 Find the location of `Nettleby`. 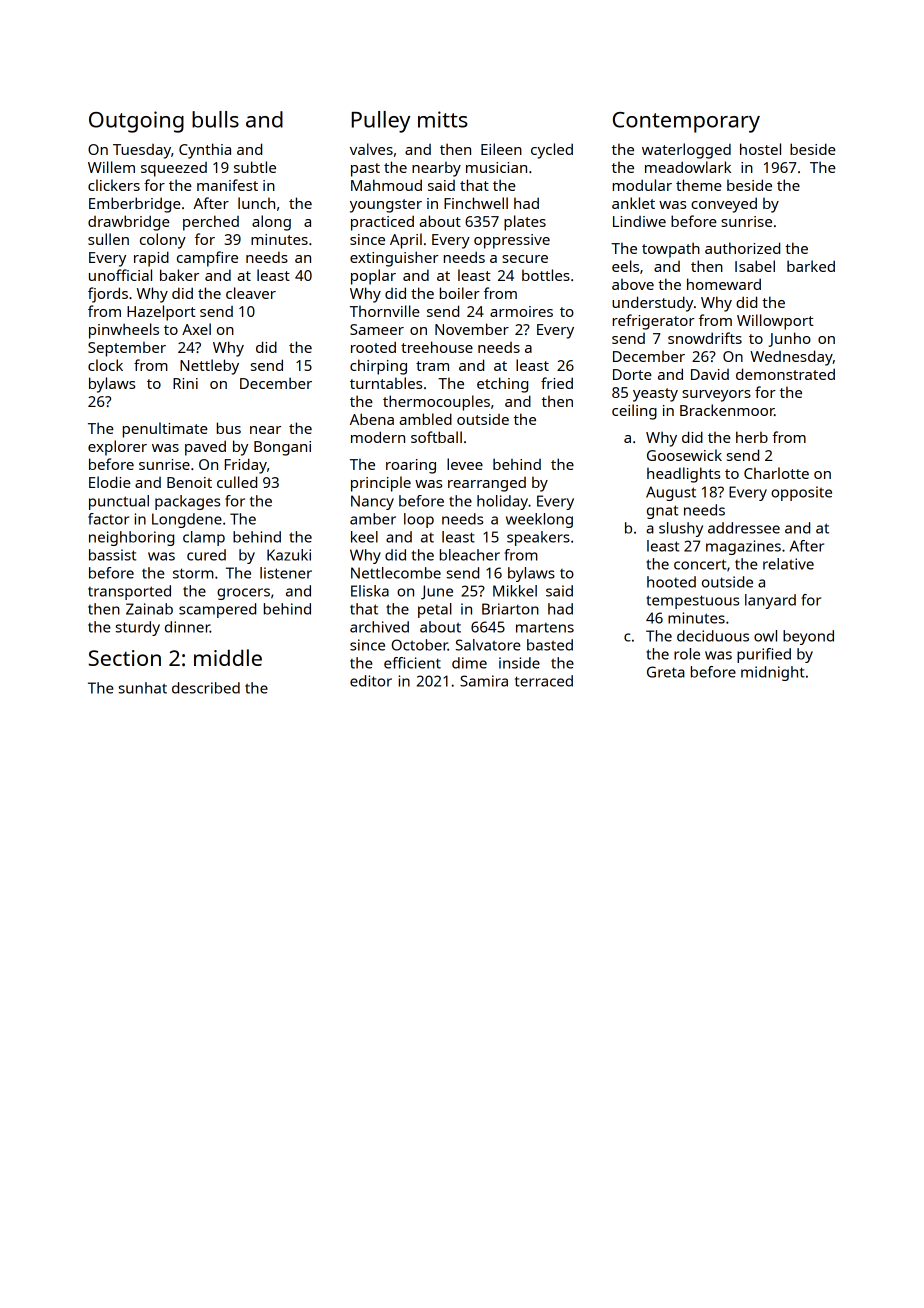

Nettleby is located at coordinates (209, 367).
